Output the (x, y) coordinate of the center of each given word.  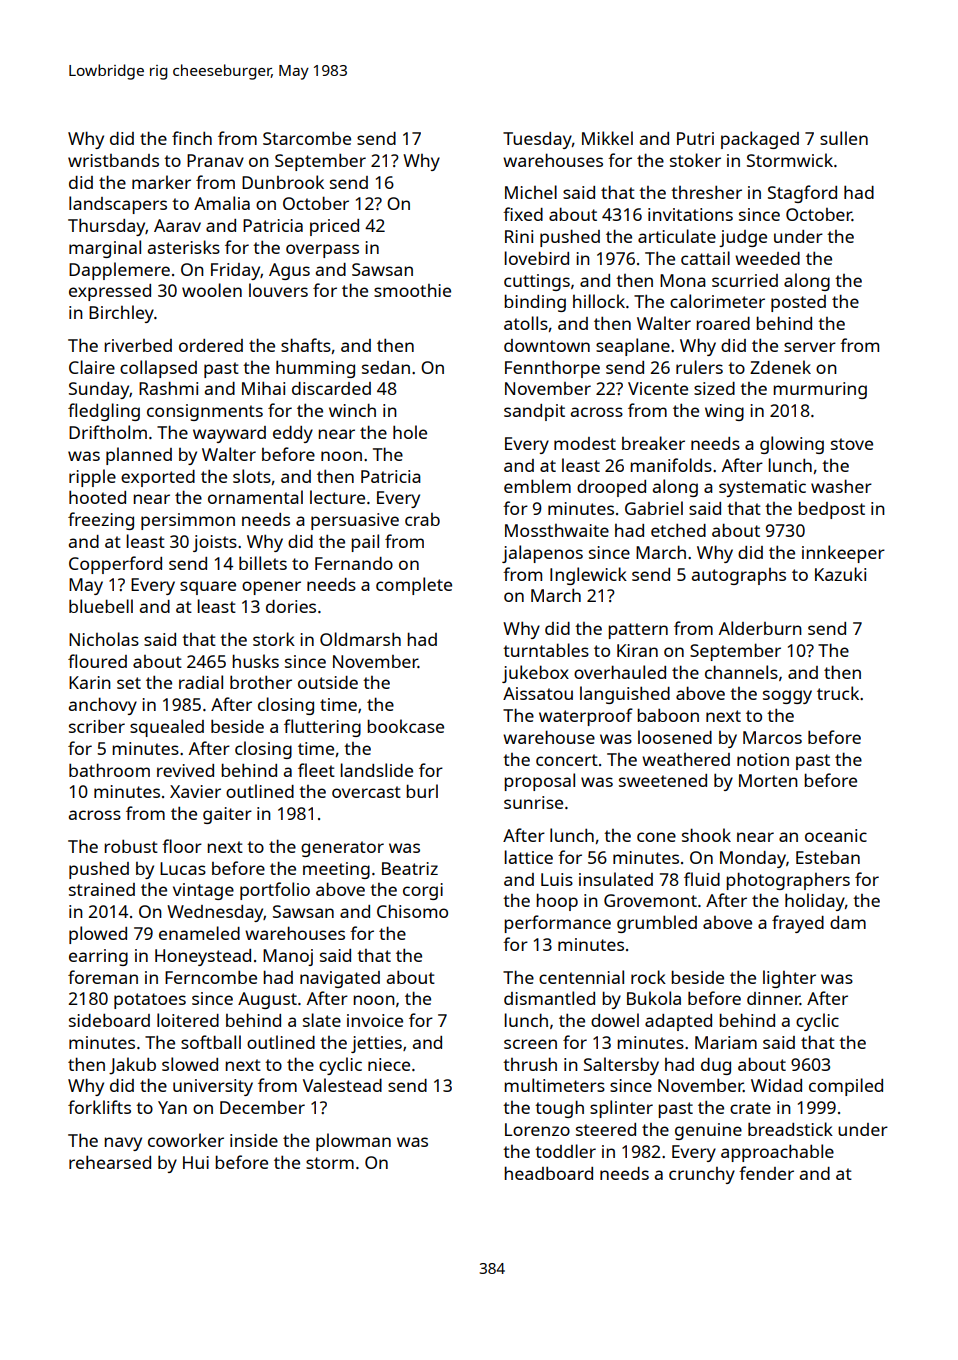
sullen (844, 138)
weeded (767, 258)
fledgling (104, 412)
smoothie (412, 290)
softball (211, 1042)
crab (422, 519)
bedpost (831, 510)
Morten (768, 780)
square (208, 588)
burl (422, 791)
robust (131, 846)
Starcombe (307, 138)
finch (192, 138)
